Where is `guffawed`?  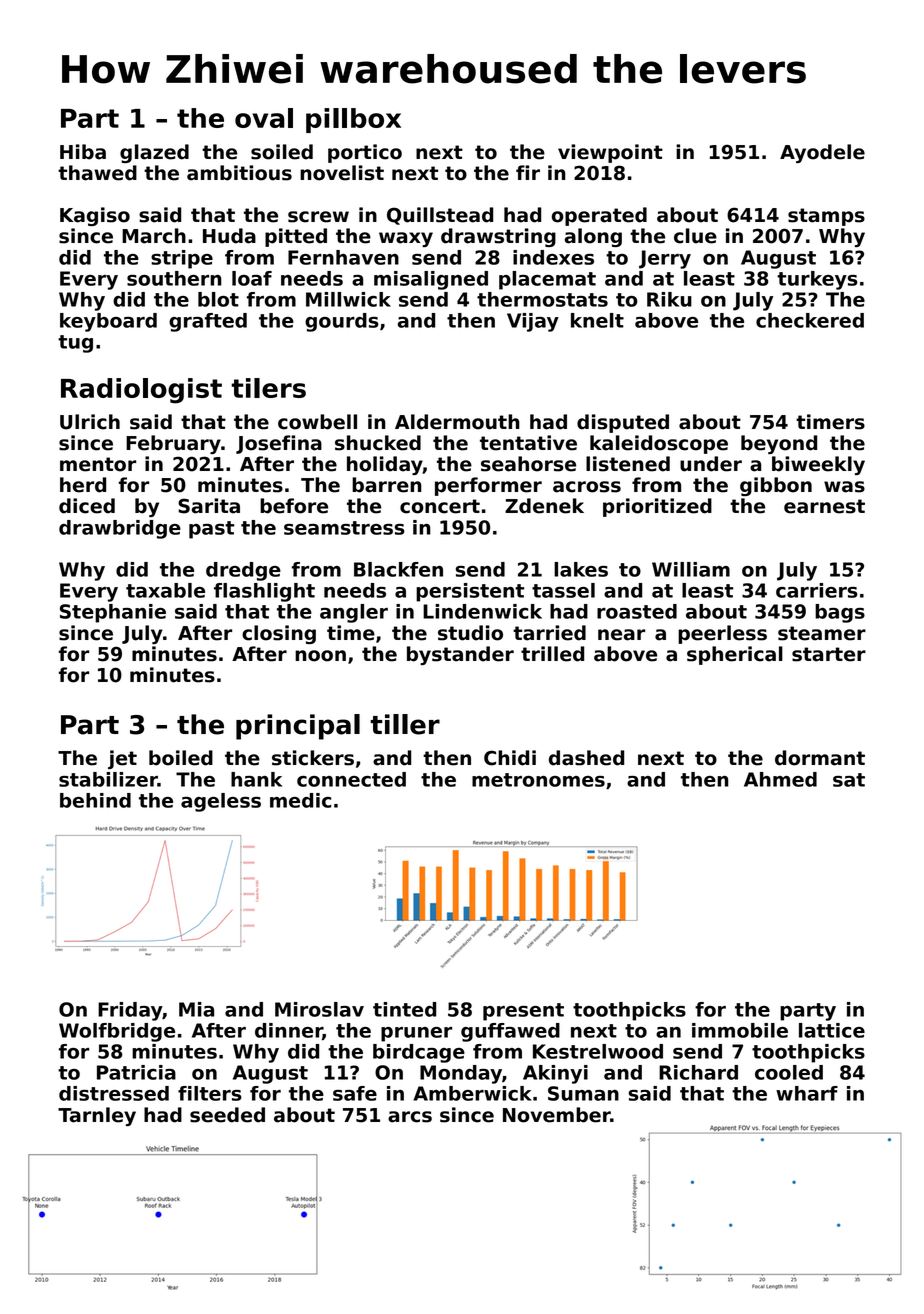
guffawed is located at coordinates (510, 1032).
